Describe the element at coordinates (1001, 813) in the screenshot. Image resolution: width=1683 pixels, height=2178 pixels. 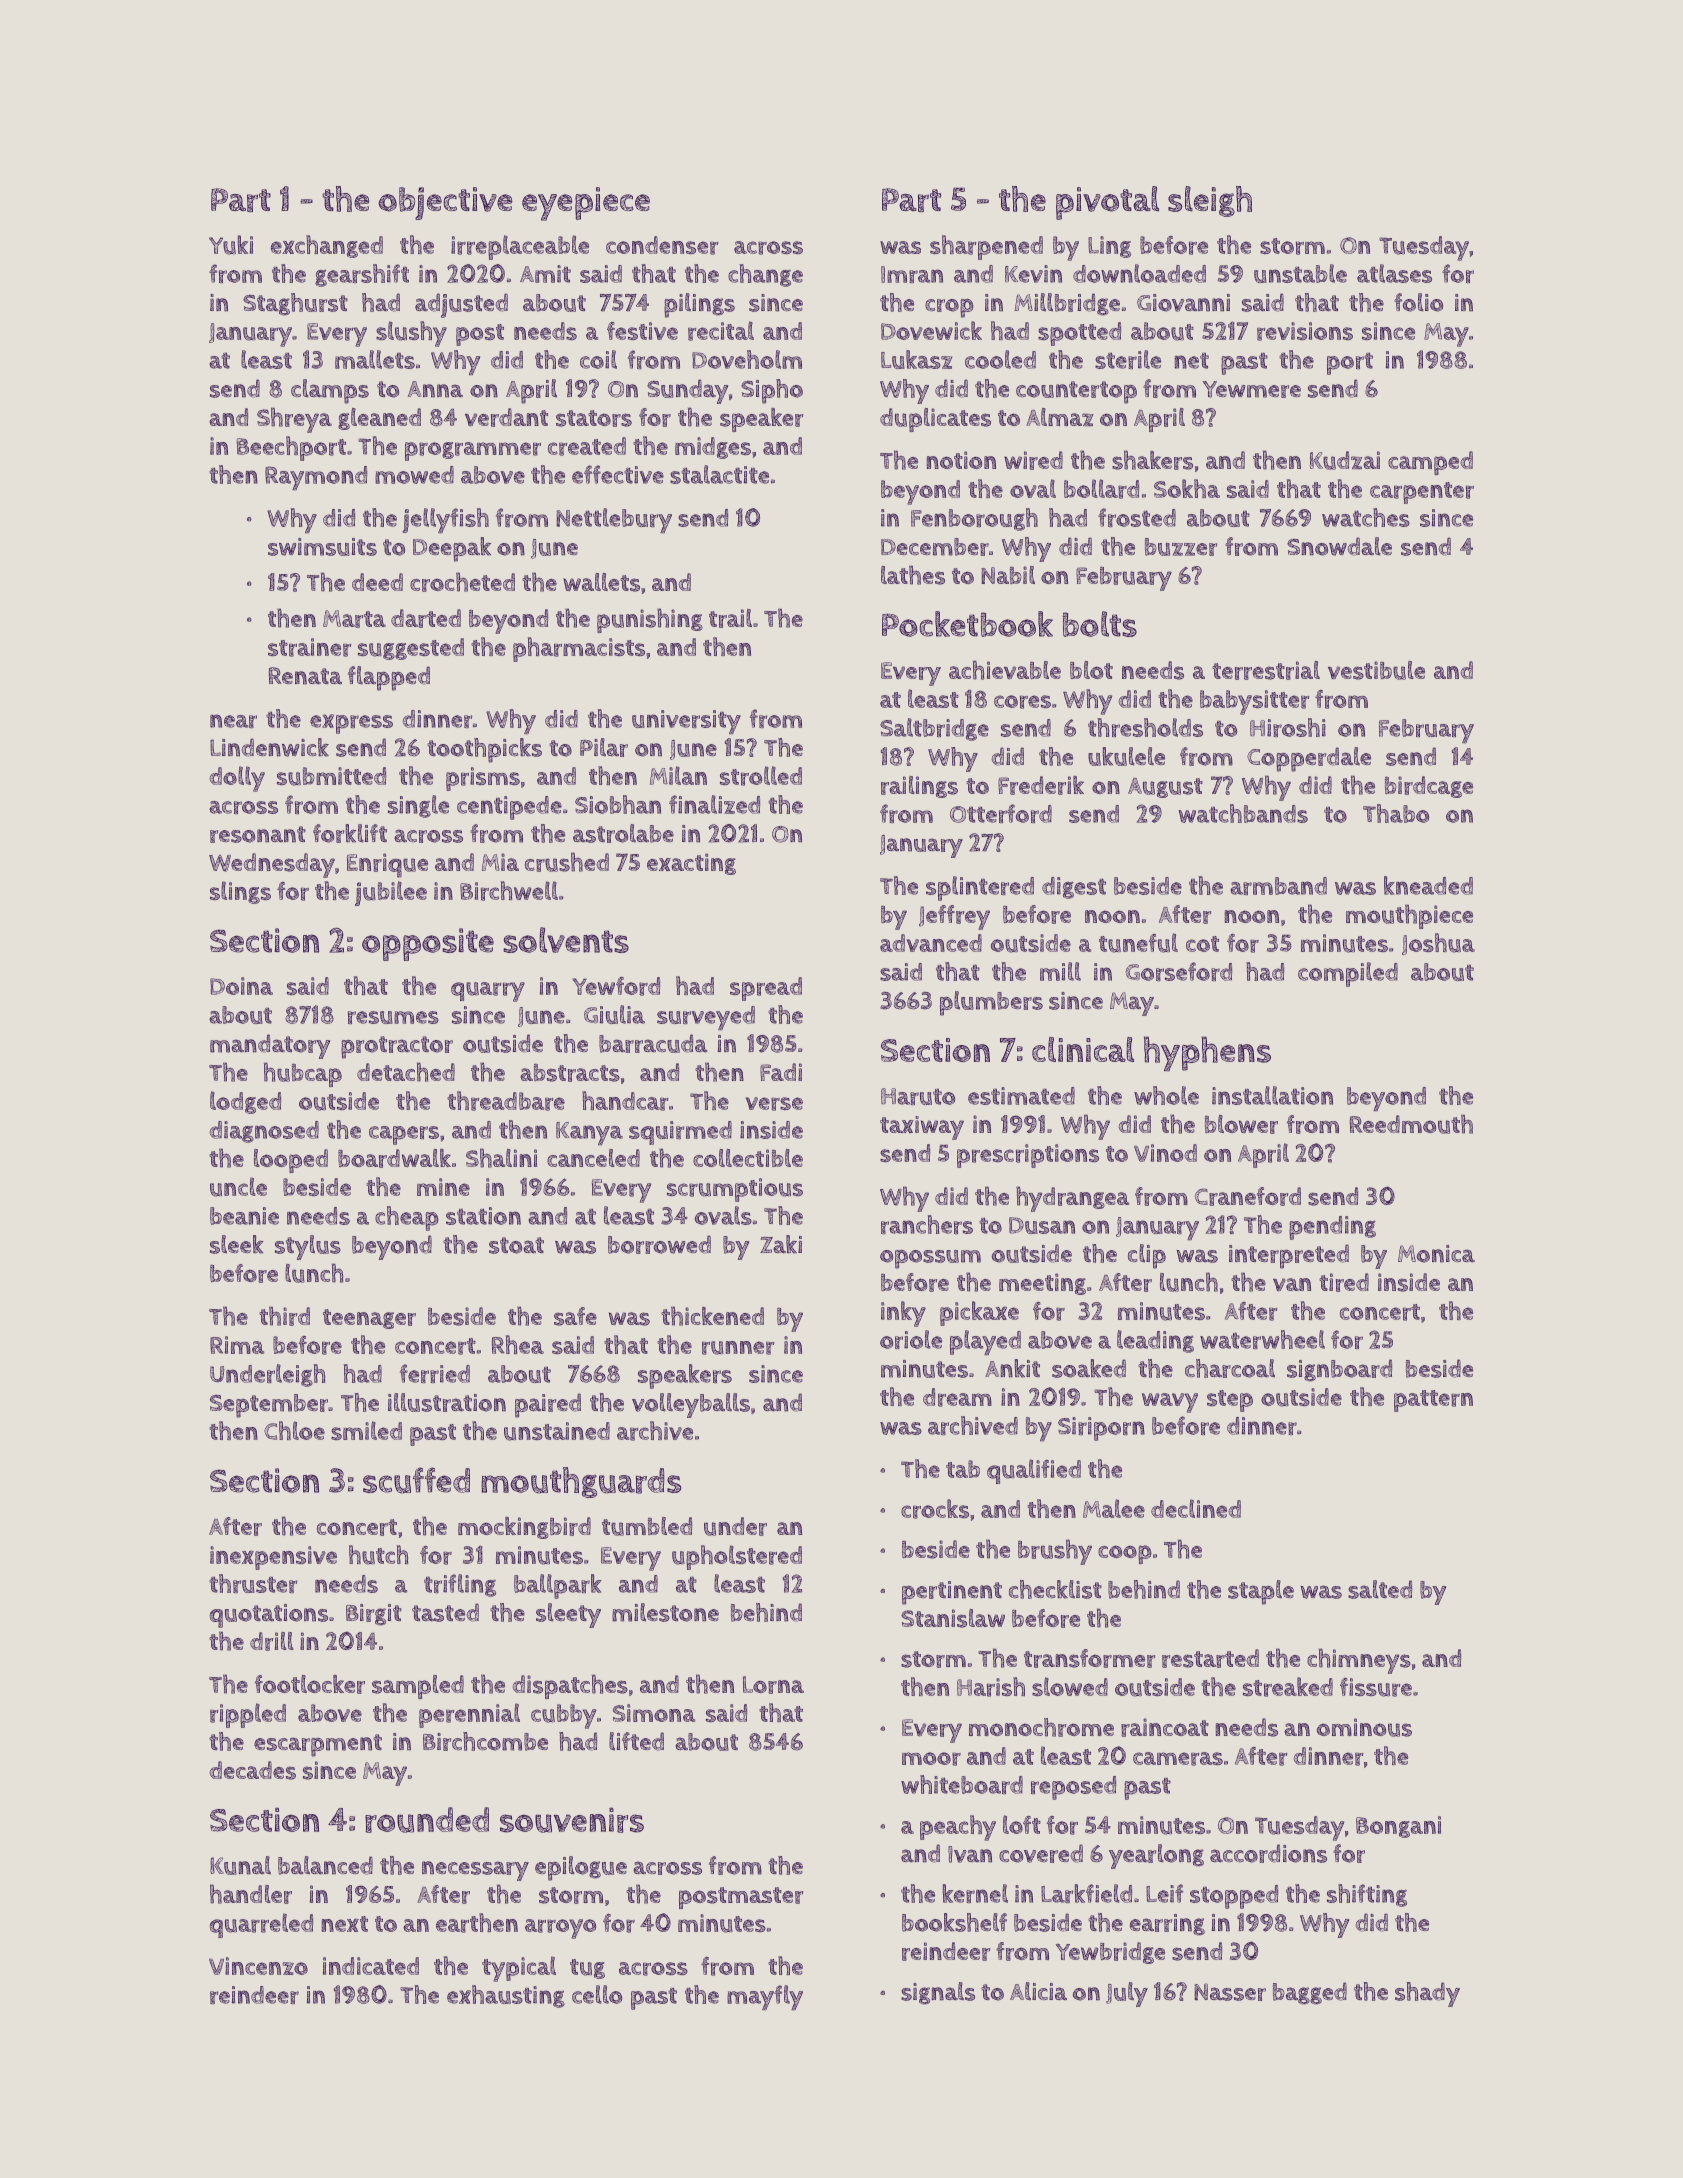
I see `Otterford` at that location.
